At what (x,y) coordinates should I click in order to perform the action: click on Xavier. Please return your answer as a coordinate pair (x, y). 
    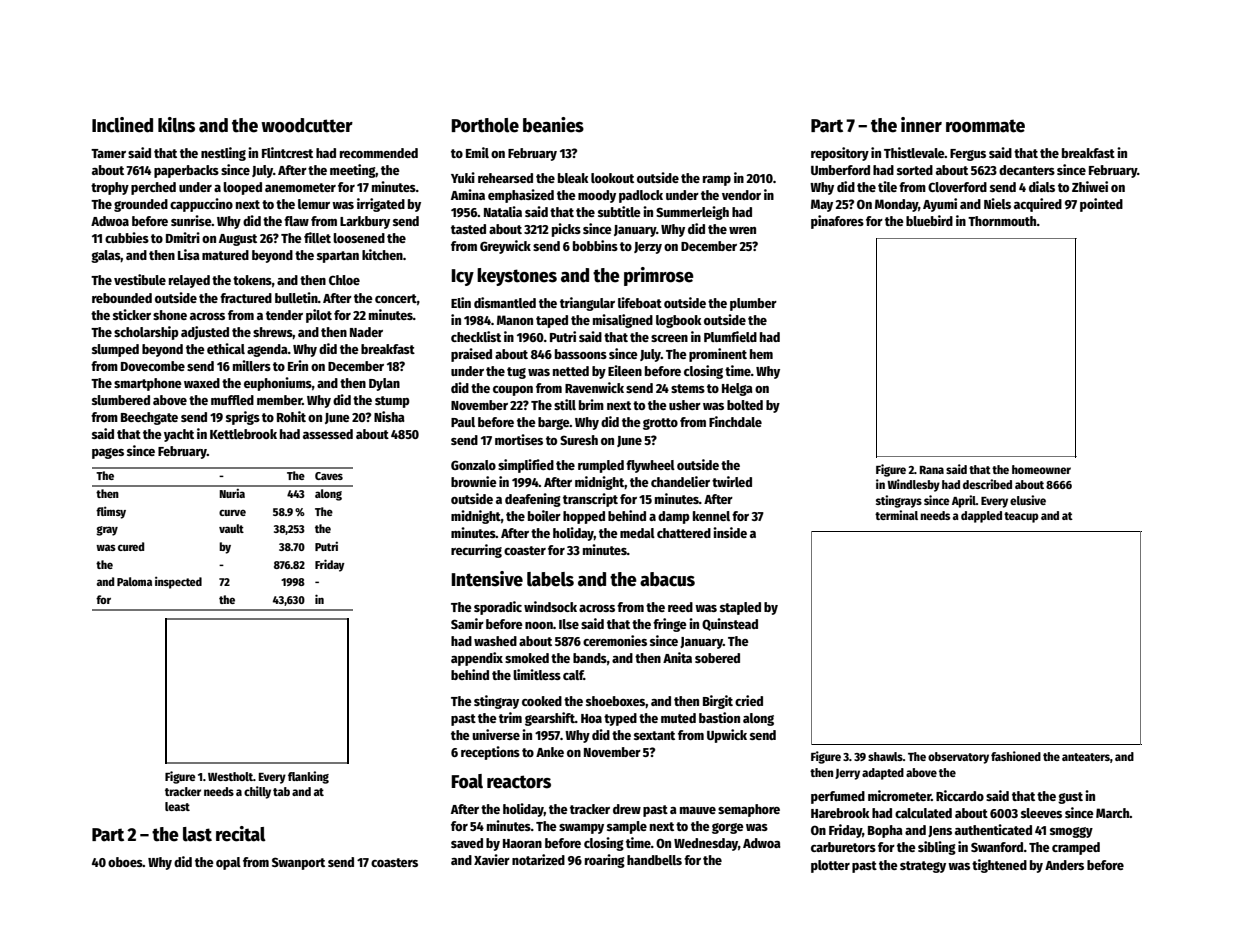
    Looking at the image, I should click on (492, 859).
